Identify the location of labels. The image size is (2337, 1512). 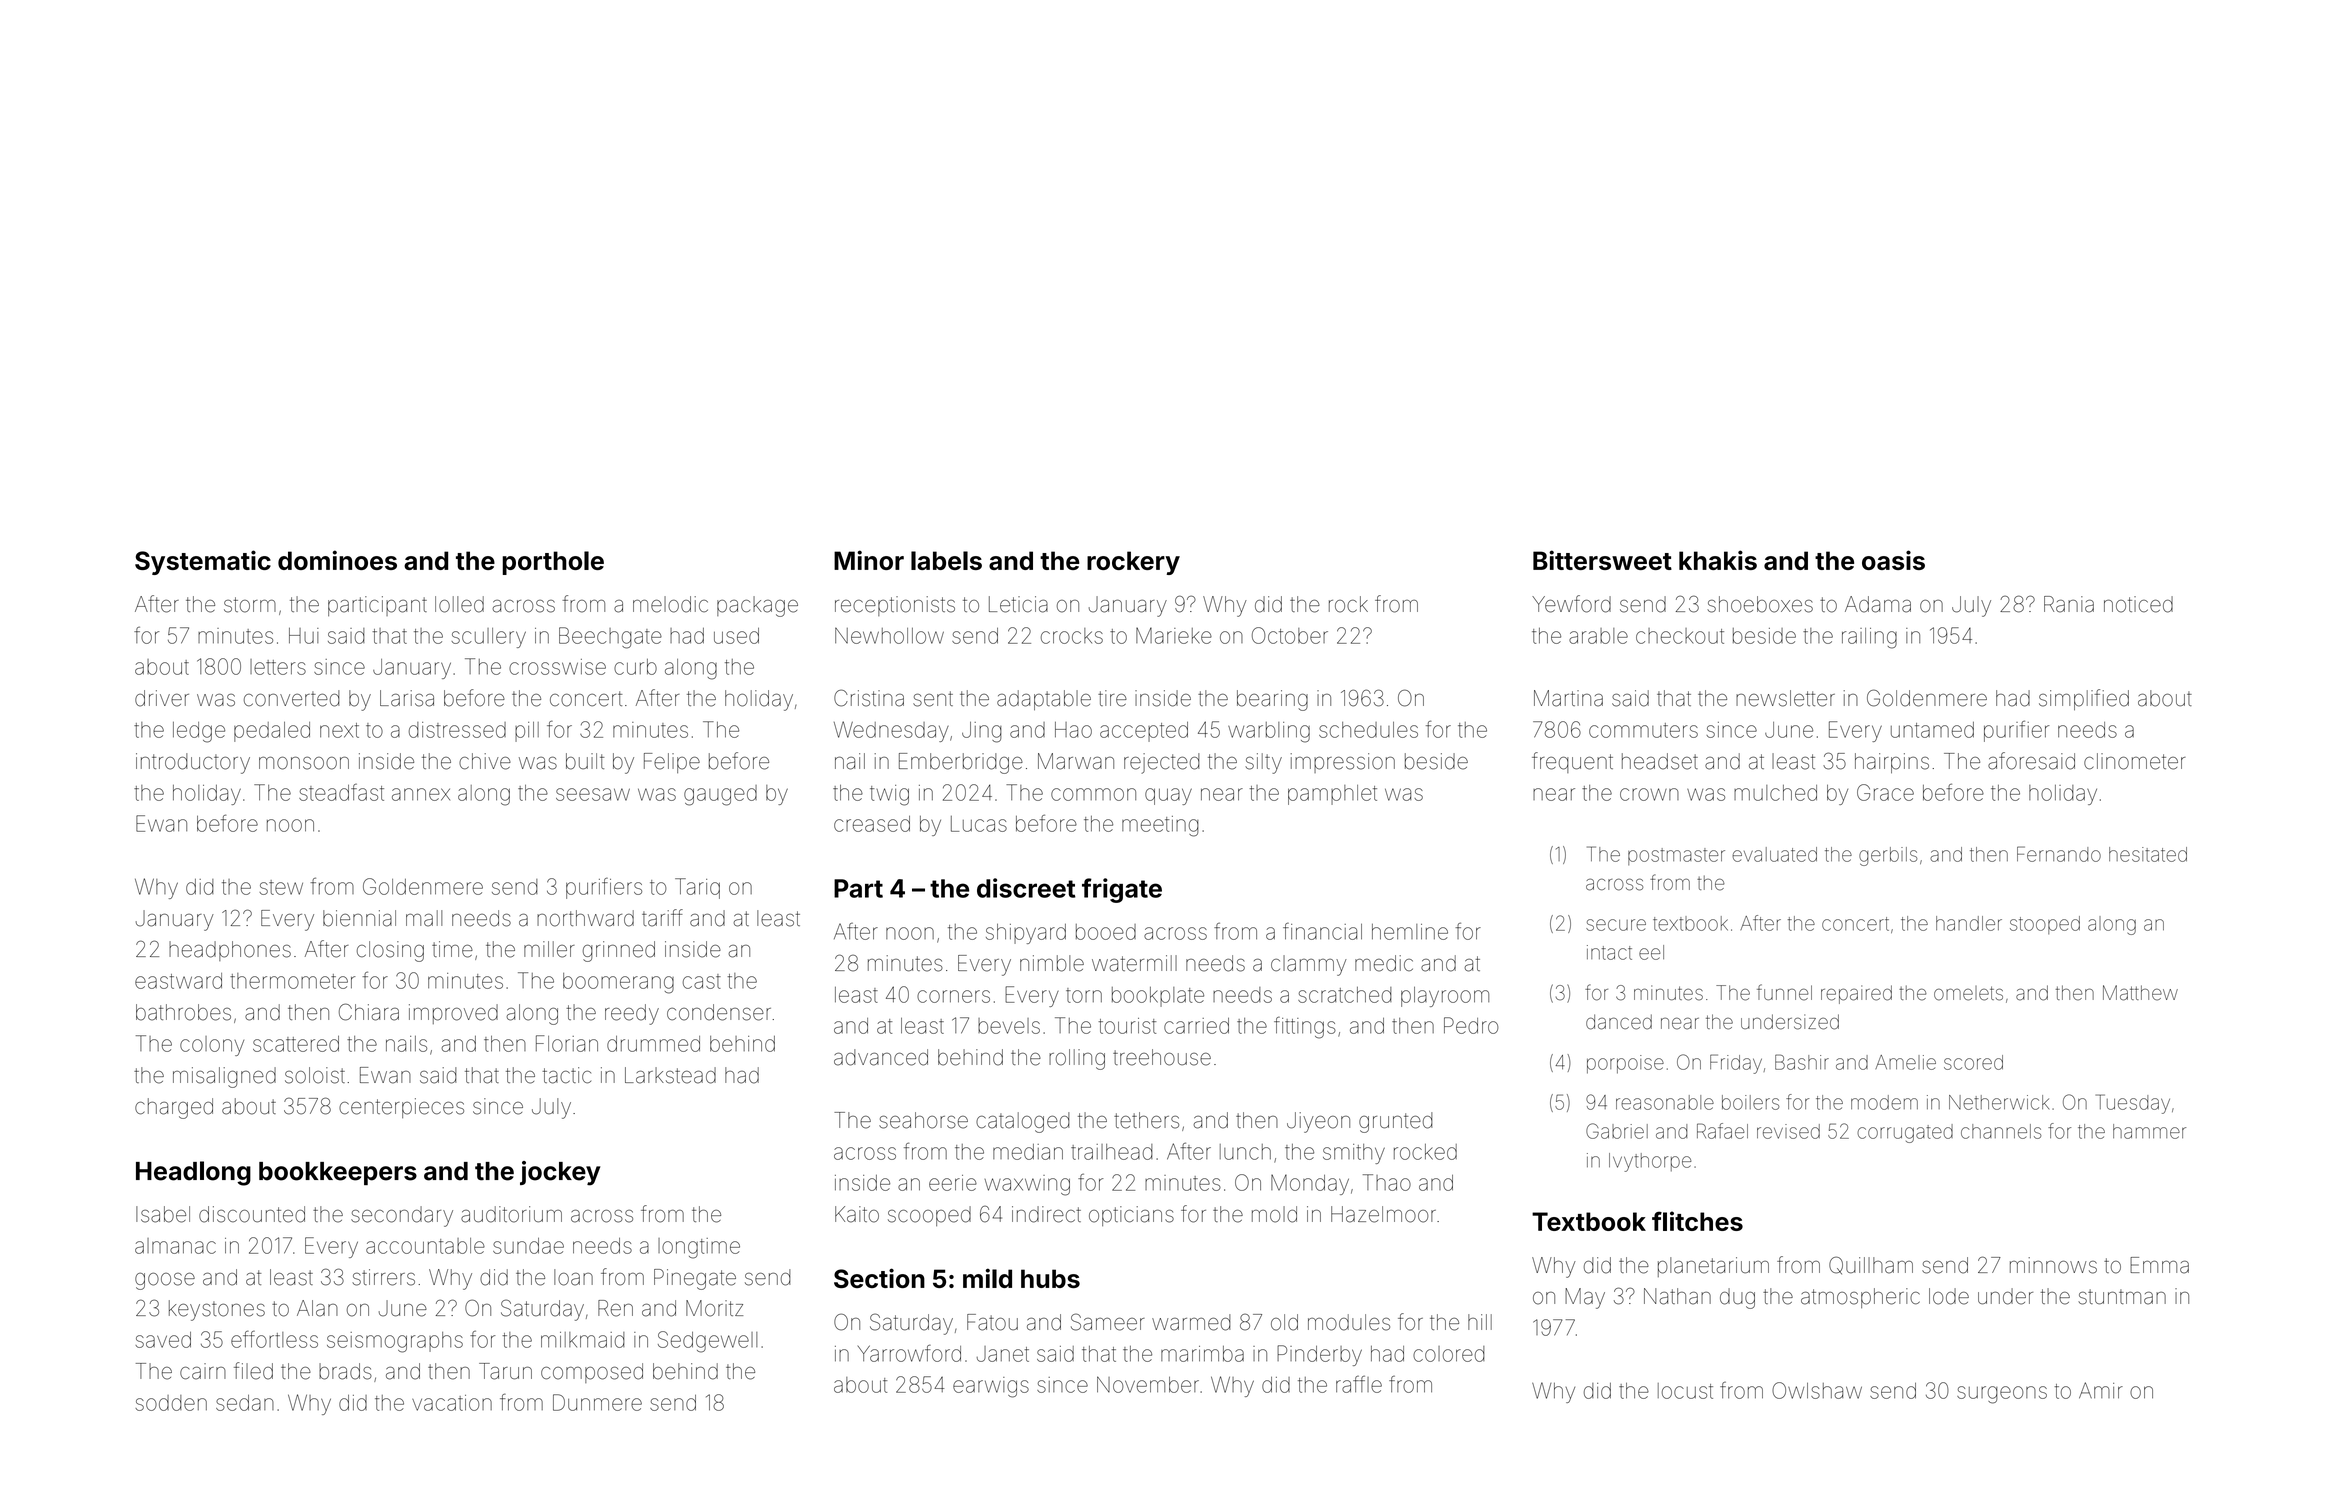
(946, 560).
